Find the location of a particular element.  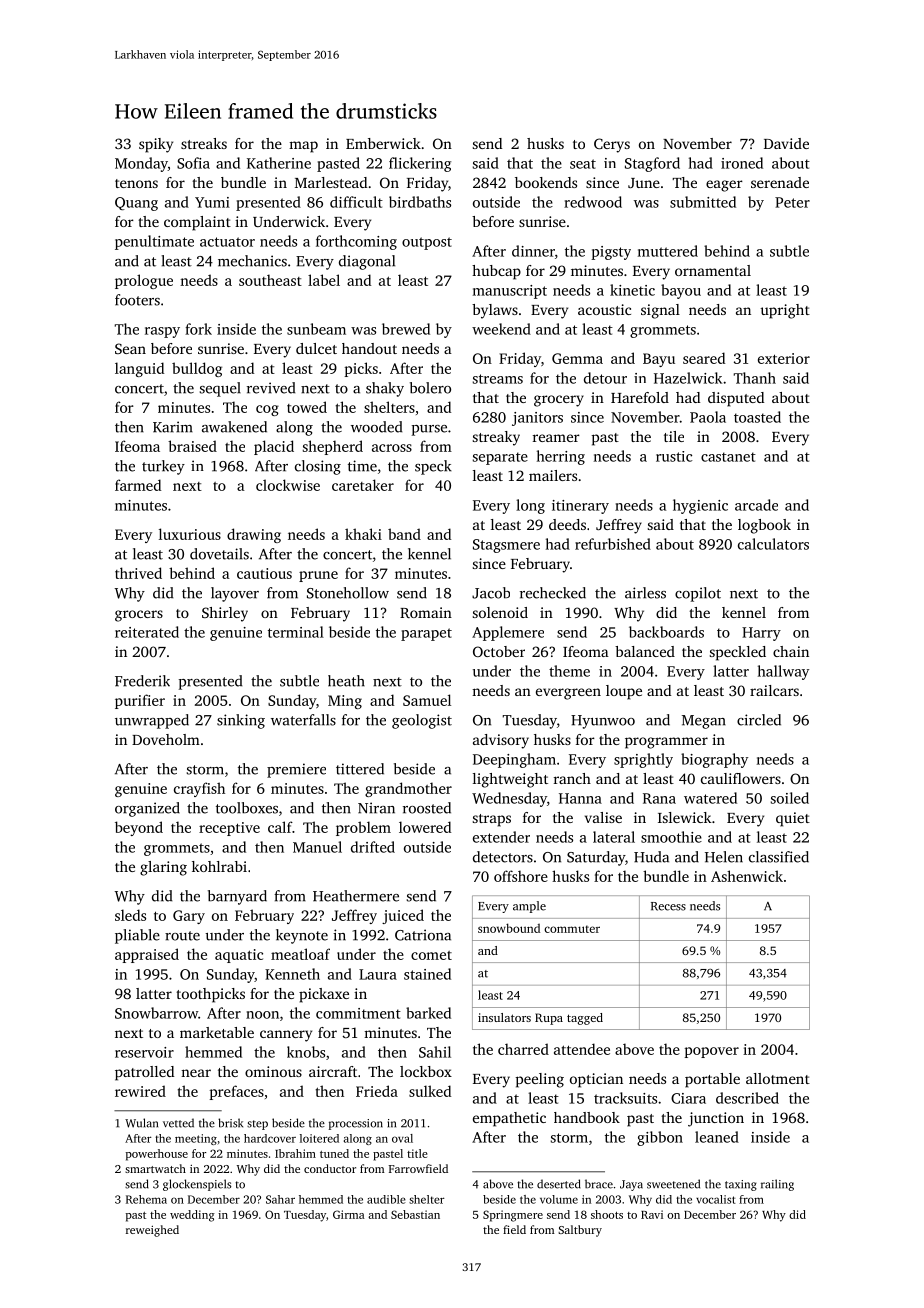

mailers is located at coordinates (553, 475).
